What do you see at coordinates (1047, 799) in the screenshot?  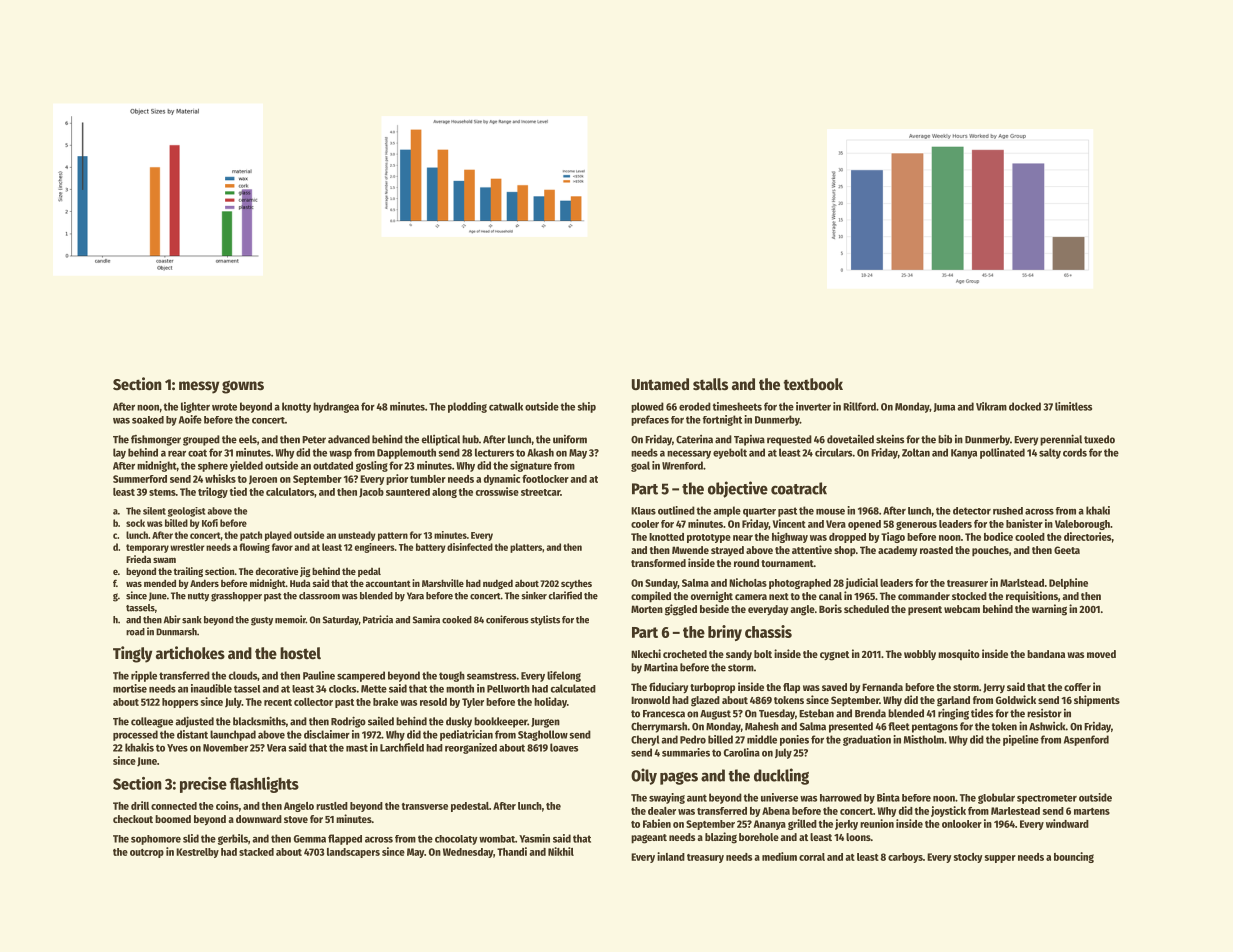 I see `spectrometer` at bounding box center [1047, 799].
